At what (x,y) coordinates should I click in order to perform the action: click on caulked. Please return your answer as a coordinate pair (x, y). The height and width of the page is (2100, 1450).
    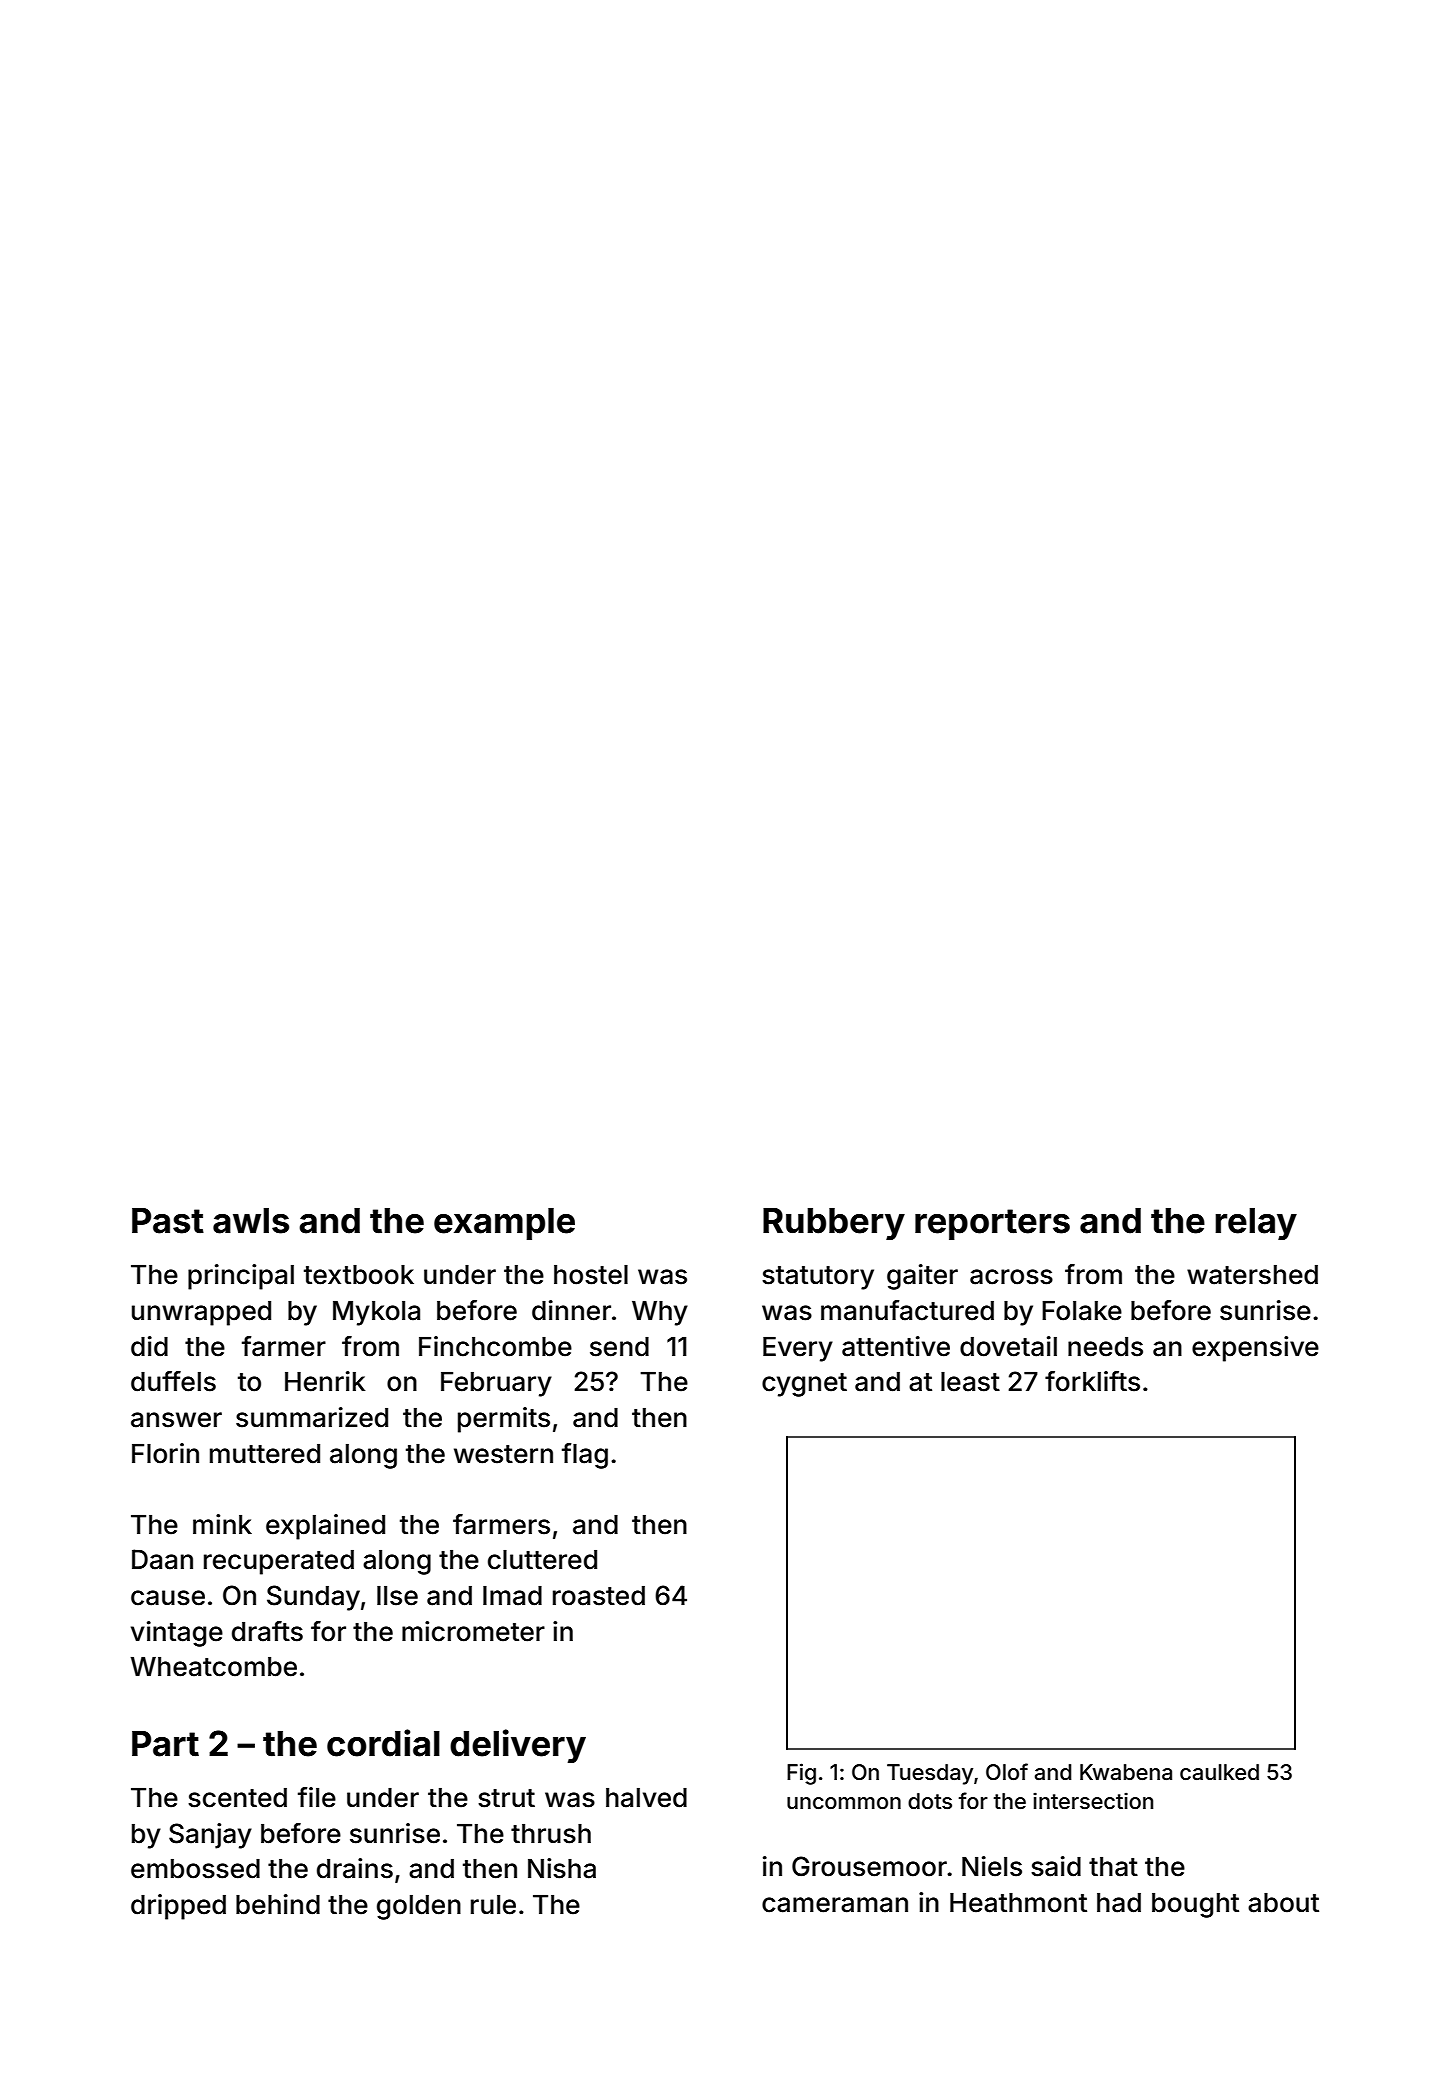
    Looking at the image, I should click on (1219, 1772).
